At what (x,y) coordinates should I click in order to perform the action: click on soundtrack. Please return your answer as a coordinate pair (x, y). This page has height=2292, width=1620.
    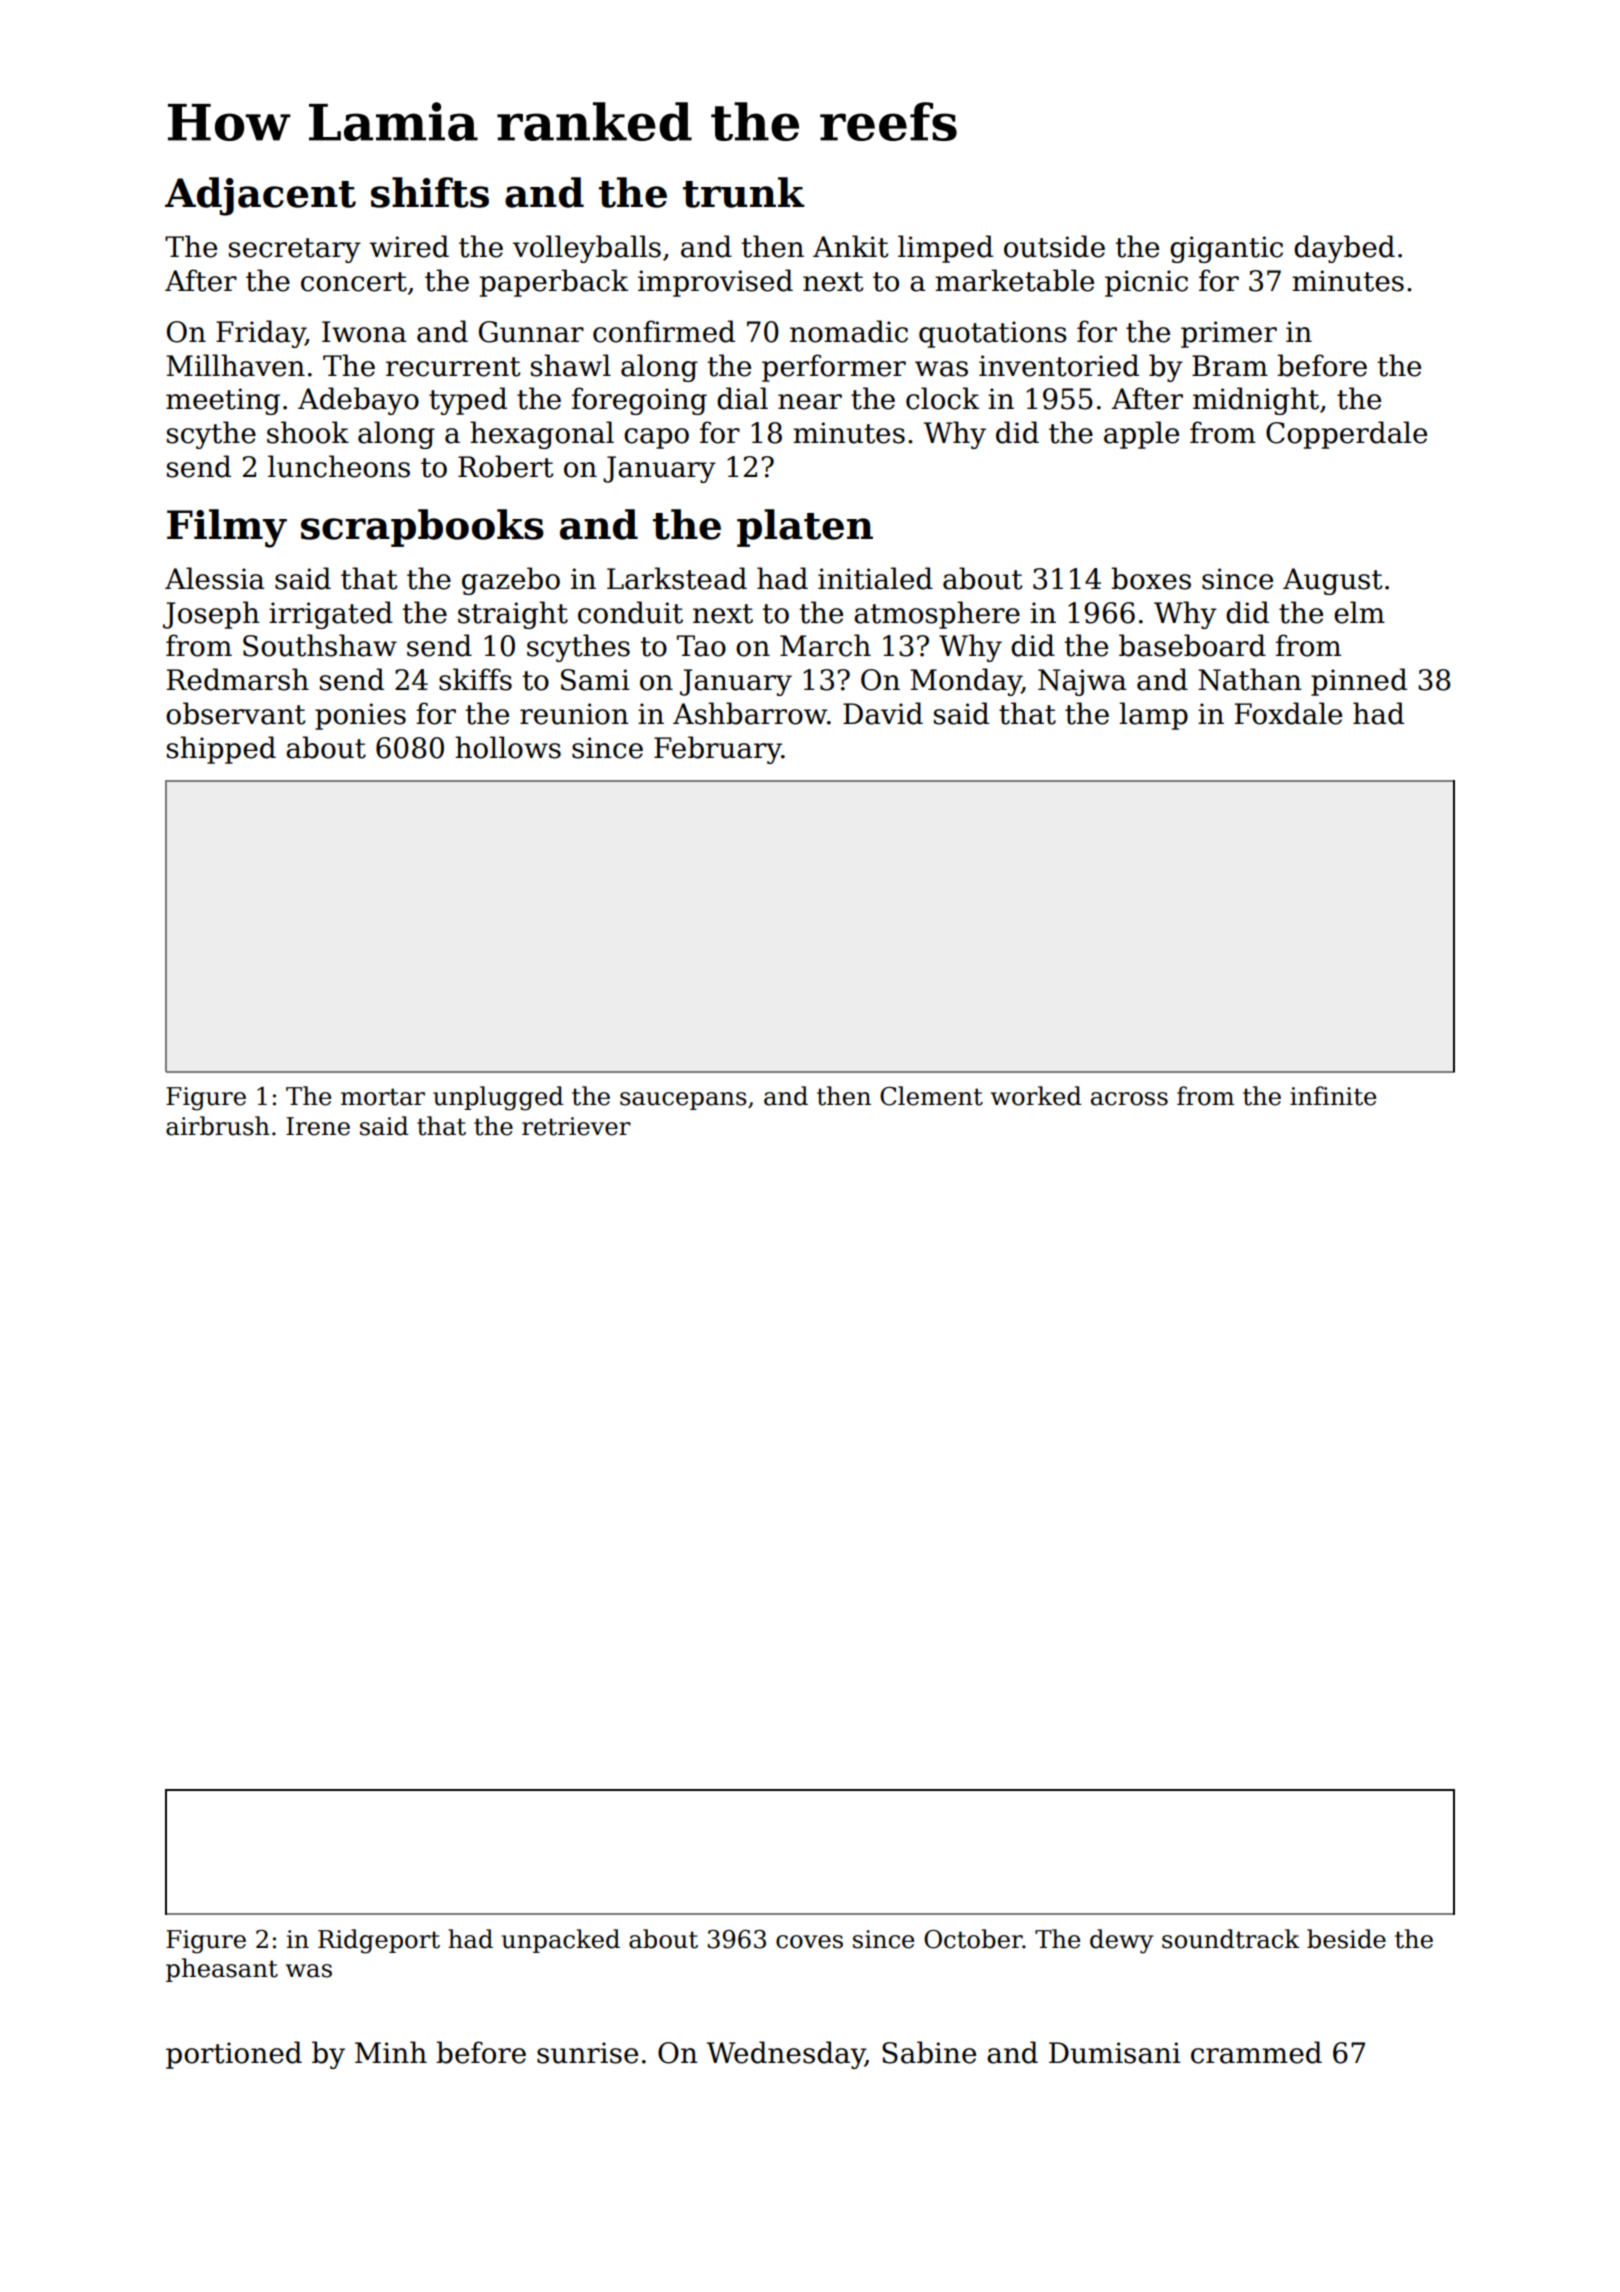
    Looking at the image, I should click on (1231, 1939).
